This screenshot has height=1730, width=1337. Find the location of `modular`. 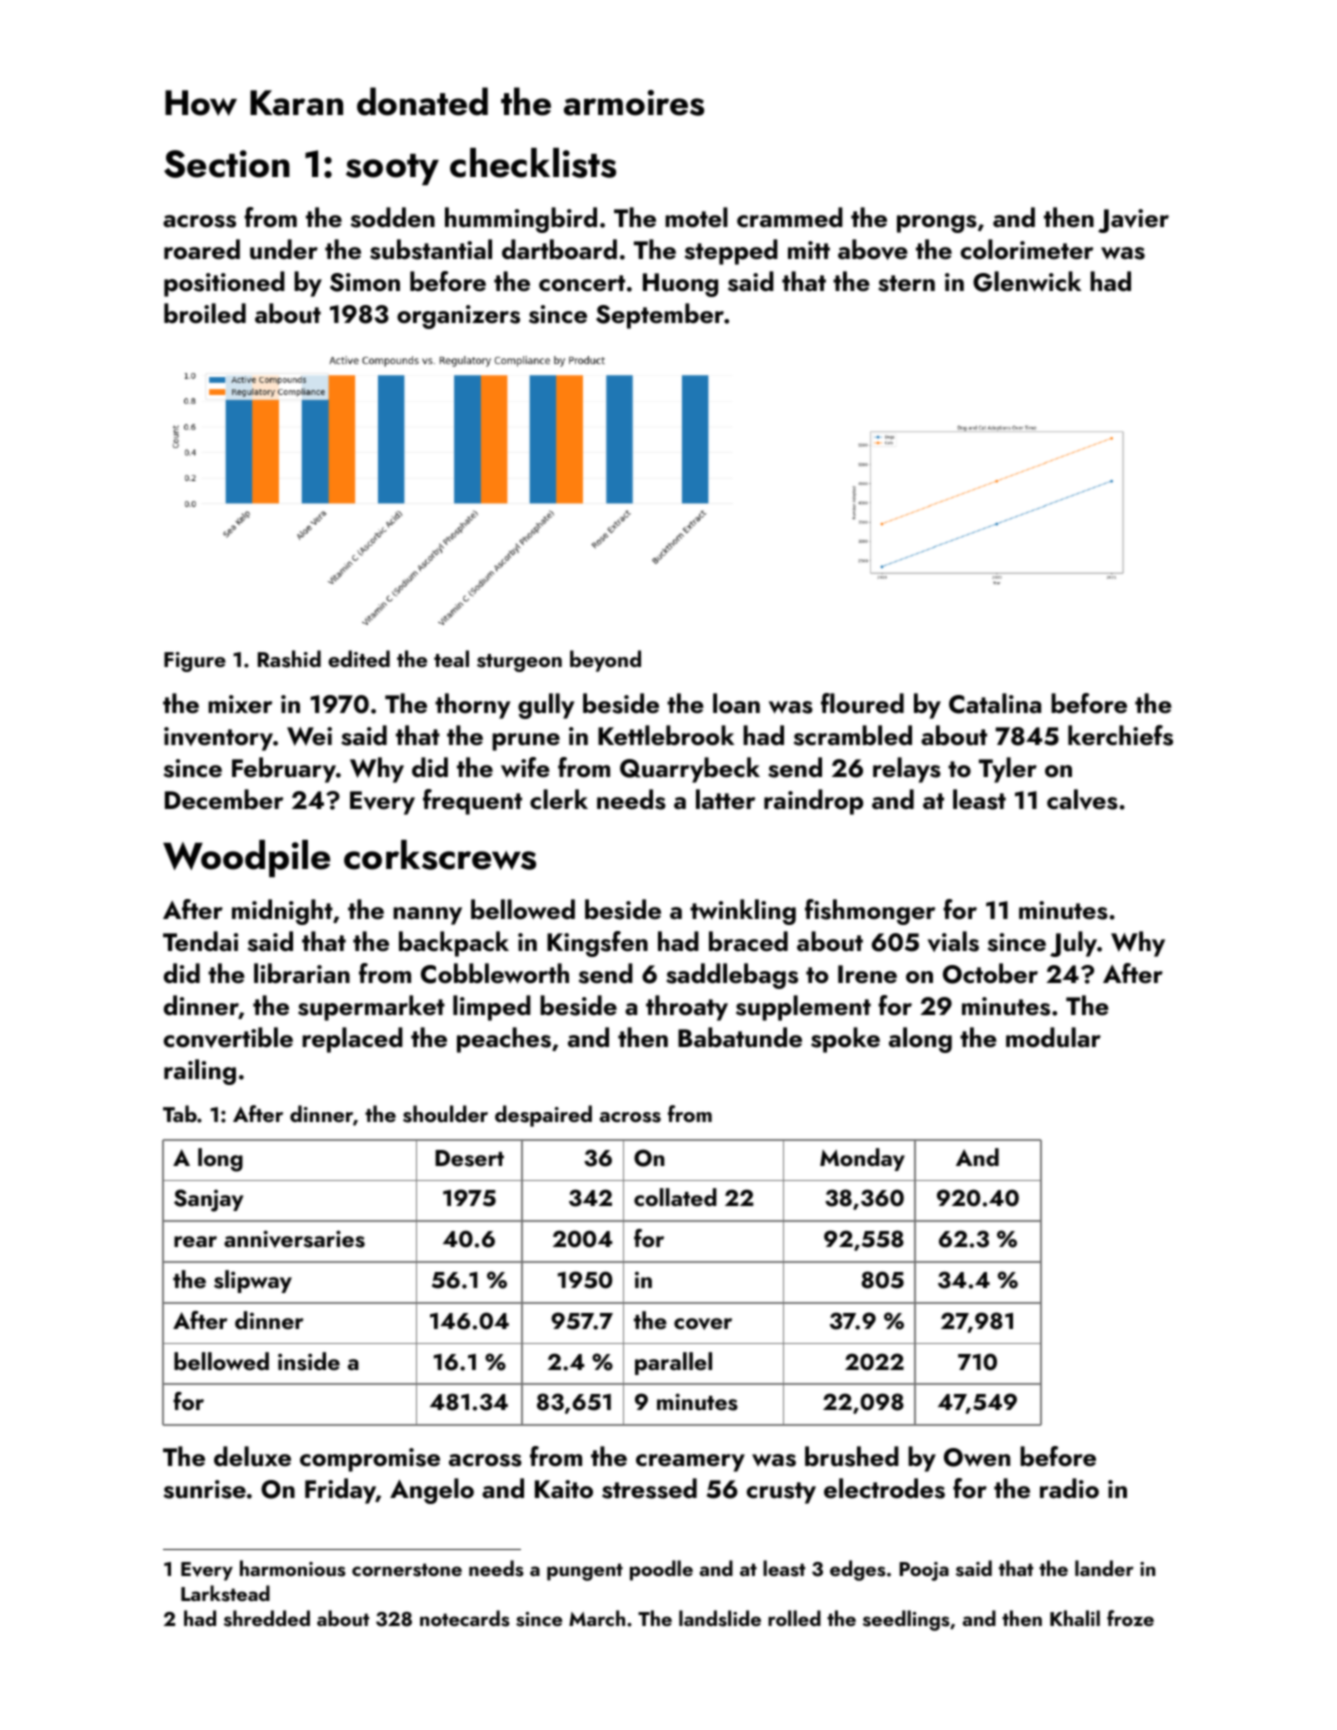

modular is located at coordinates (1053, 1037).
